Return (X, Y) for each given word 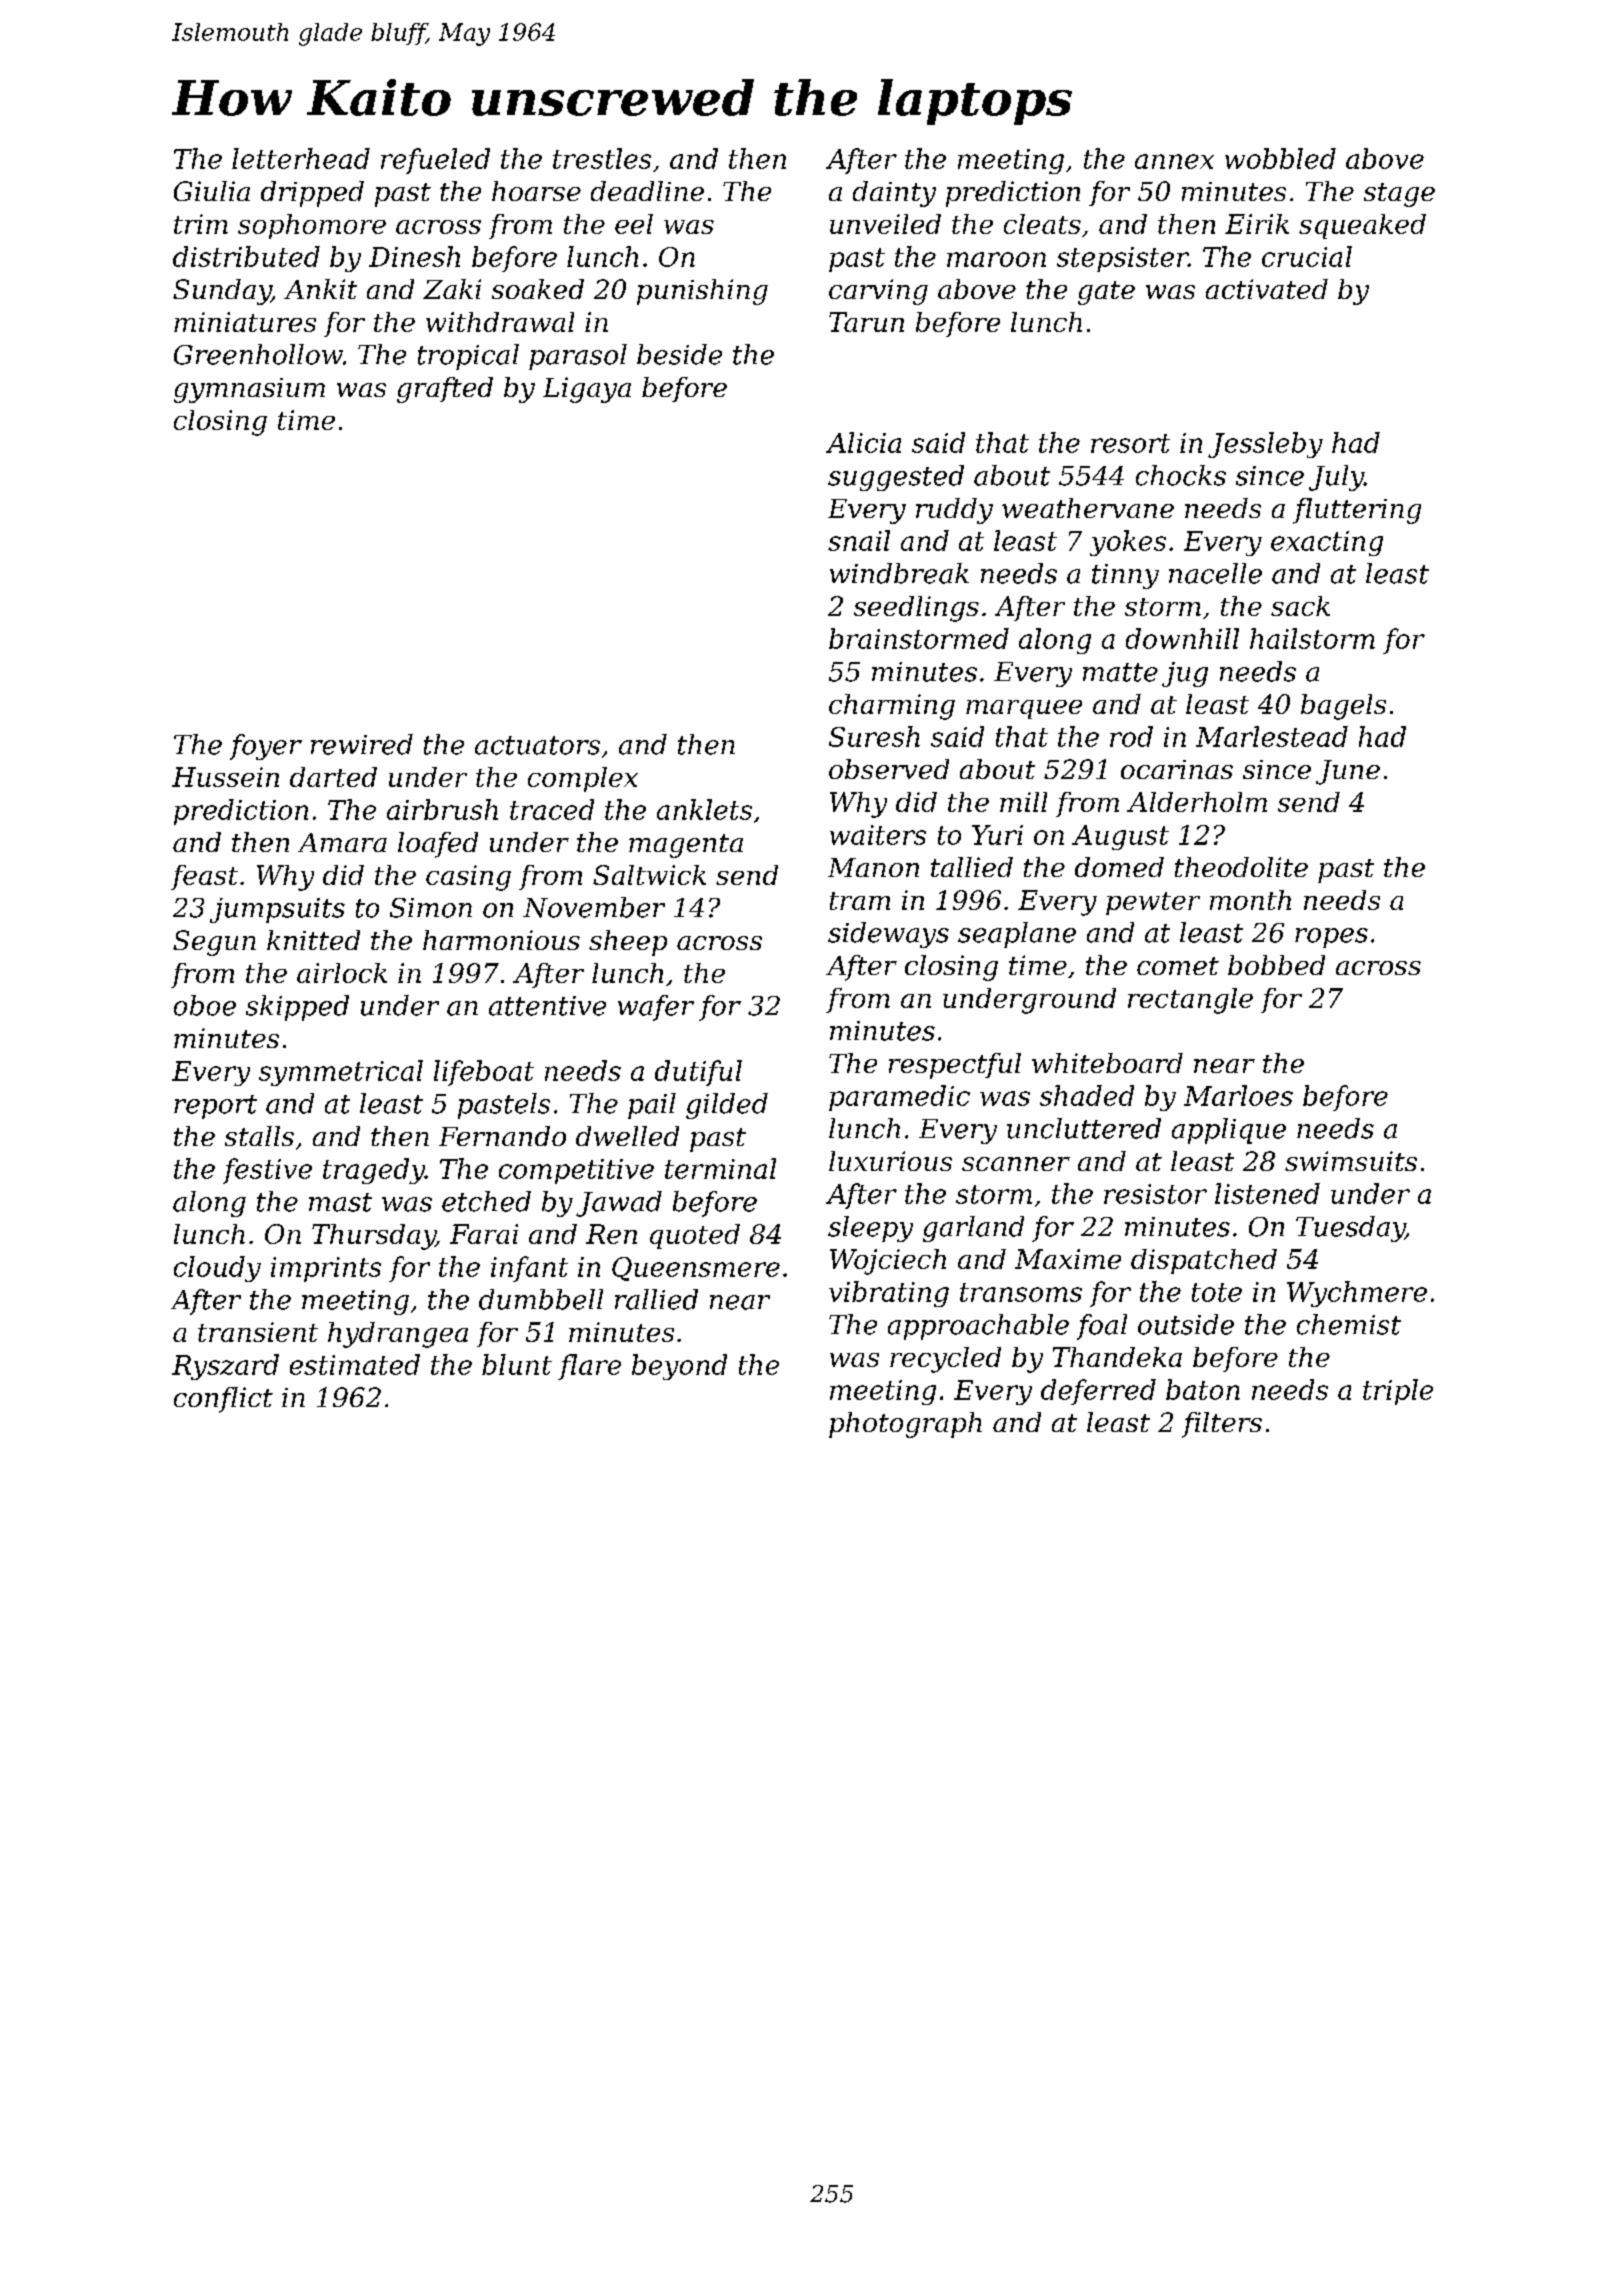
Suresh (874, 736)
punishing (702, 292)
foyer (266, 747)
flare (589, 1367)
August (1120, 837)
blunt (517, 1364)
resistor (1155, 1194)
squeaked (1362, 226)
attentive (547, 1006)
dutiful (698, 1073)
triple (1398, 1392)
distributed (246, 256)
